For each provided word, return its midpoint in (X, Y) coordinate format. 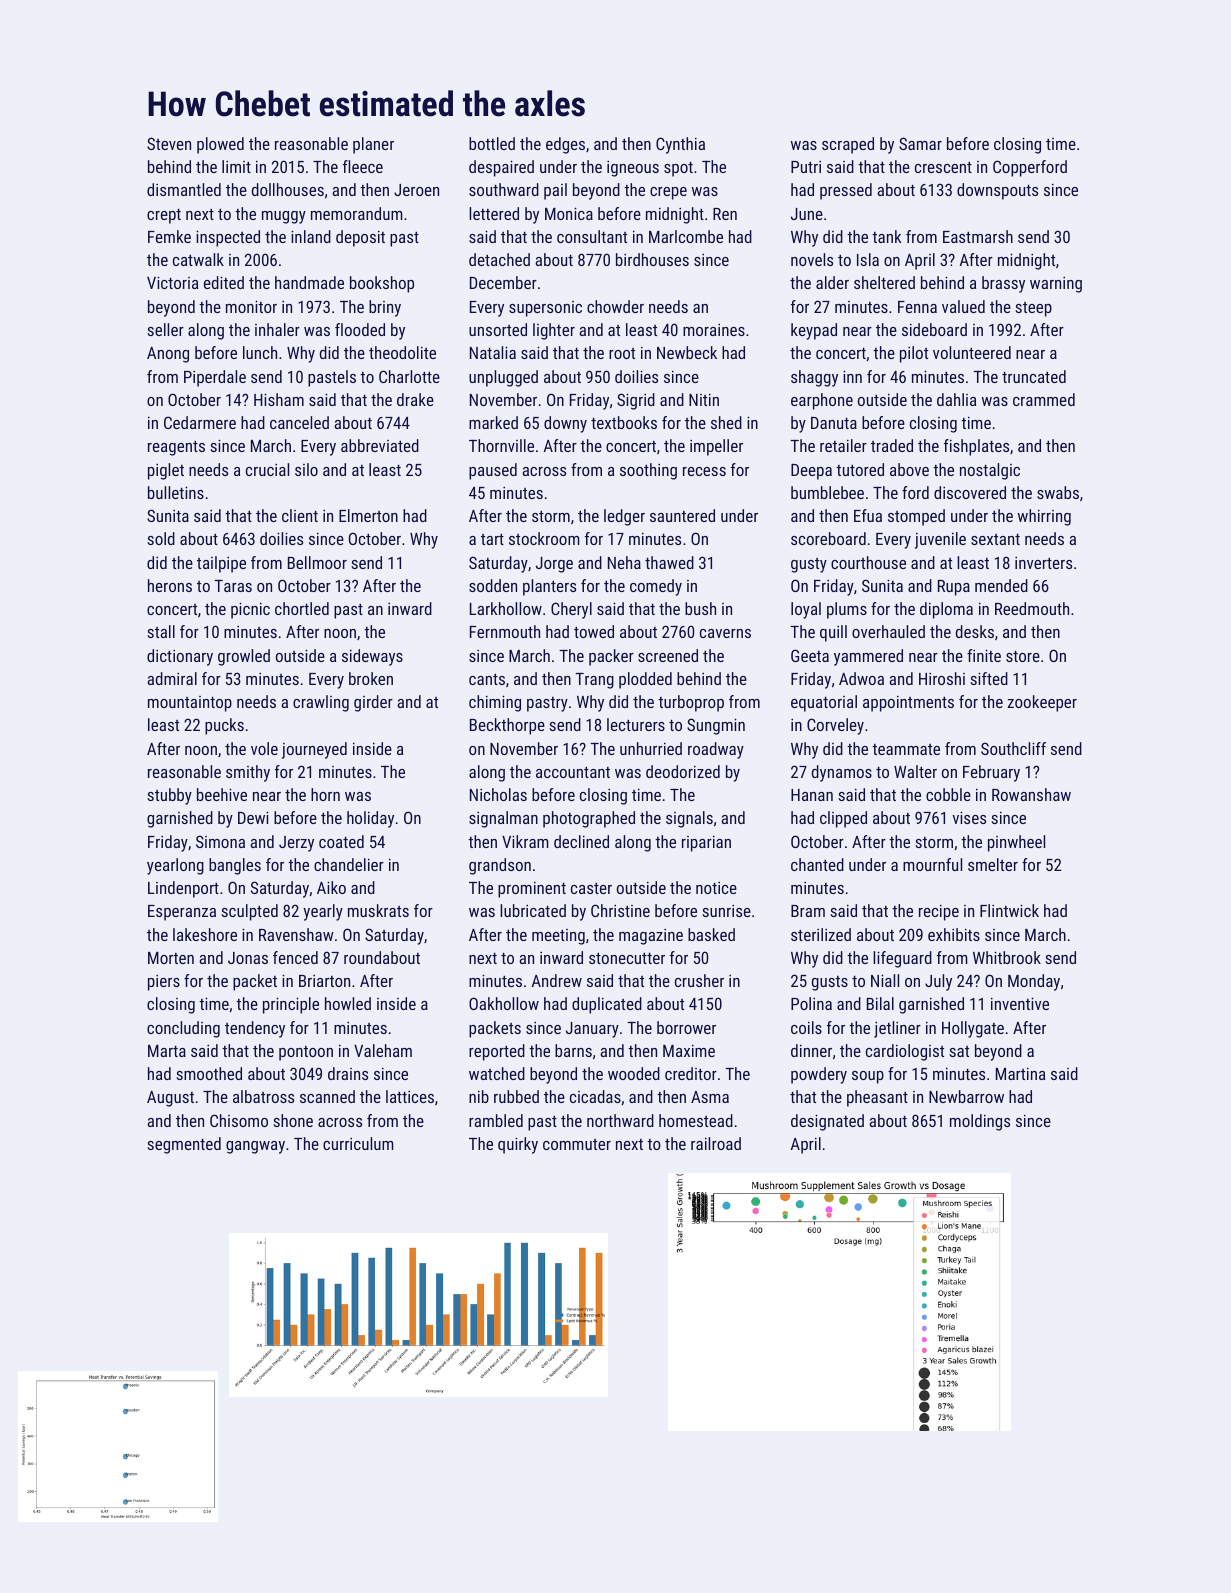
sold (161, 538)
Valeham (383, 1050)
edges (565, 145)
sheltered (884, 282)
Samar (920, 143)
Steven (169, 143)
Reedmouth (1032, 608)
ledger (624, 517)
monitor (251, 306)
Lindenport (183, 889)
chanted (817, 864)
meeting (558, 937)
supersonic (545, 309)
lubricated (533, 910)
